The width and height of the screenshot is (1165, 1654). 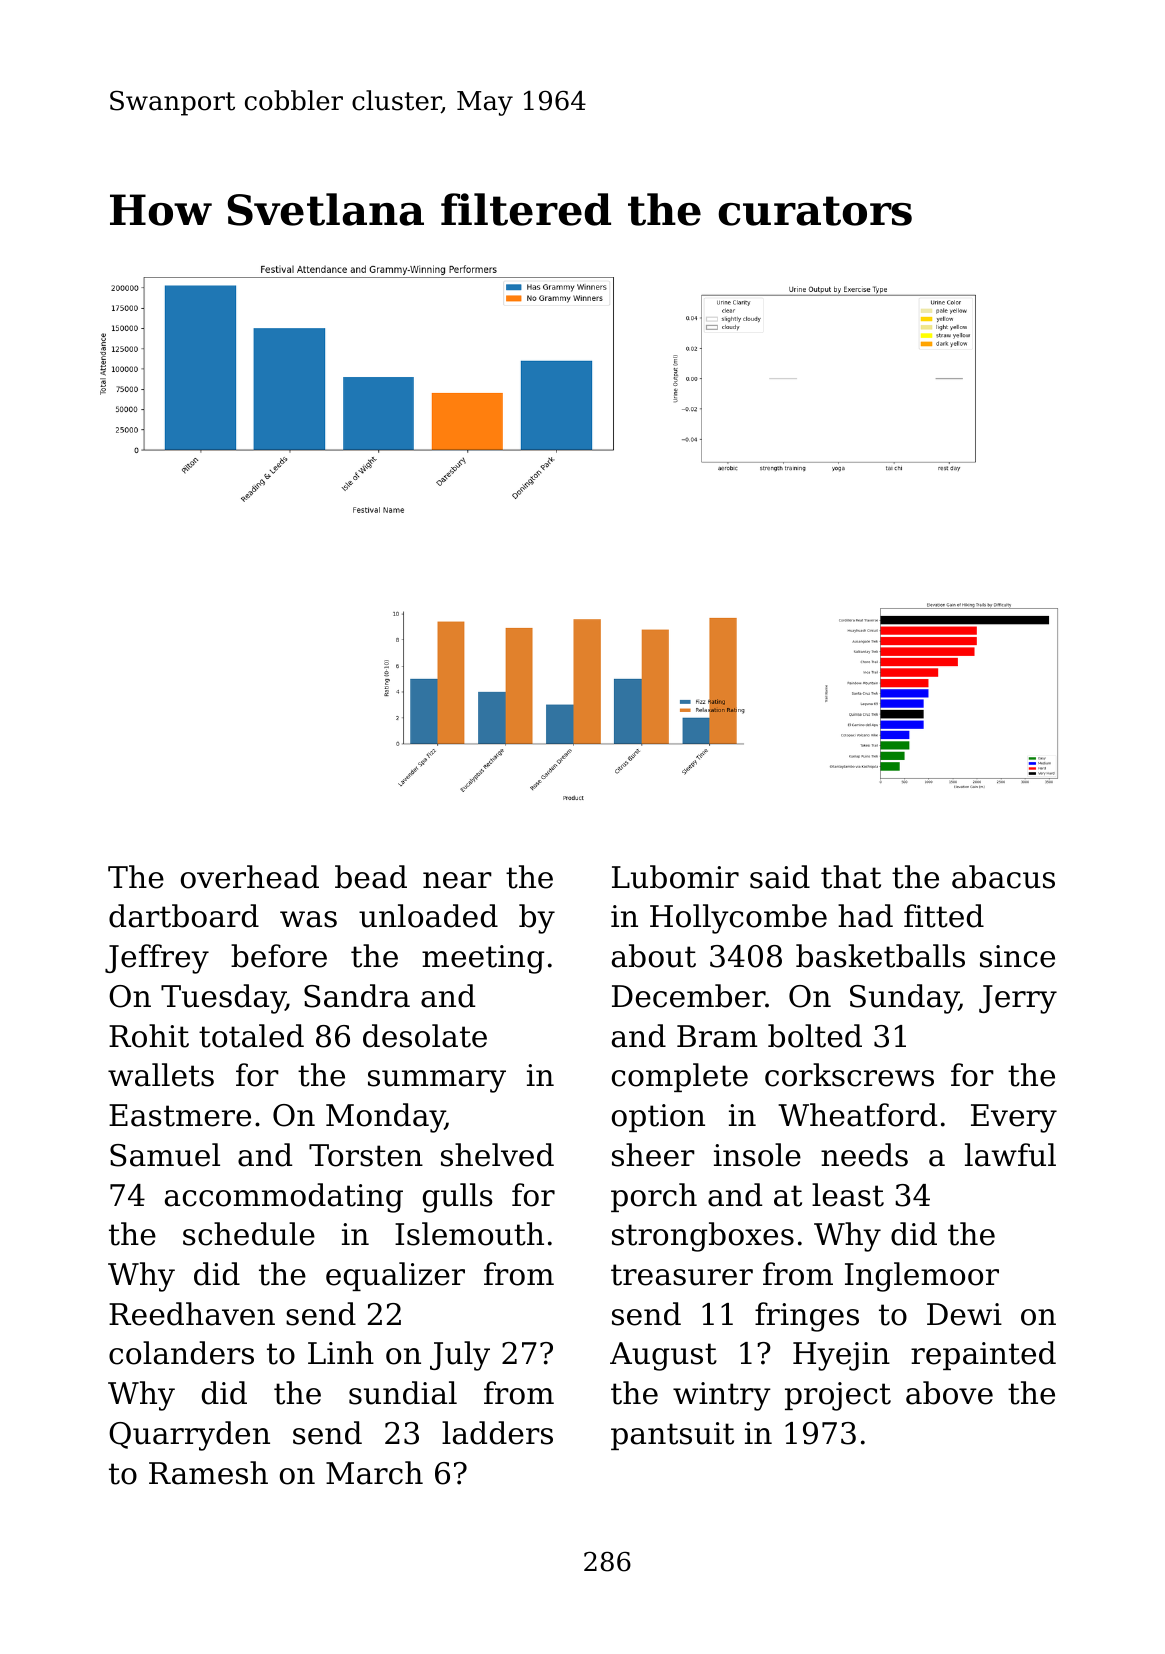 What do you see at coordinates (1010, 1155) in the screenshot?
I see `lawful` at bounding box center [1010, 1155].
